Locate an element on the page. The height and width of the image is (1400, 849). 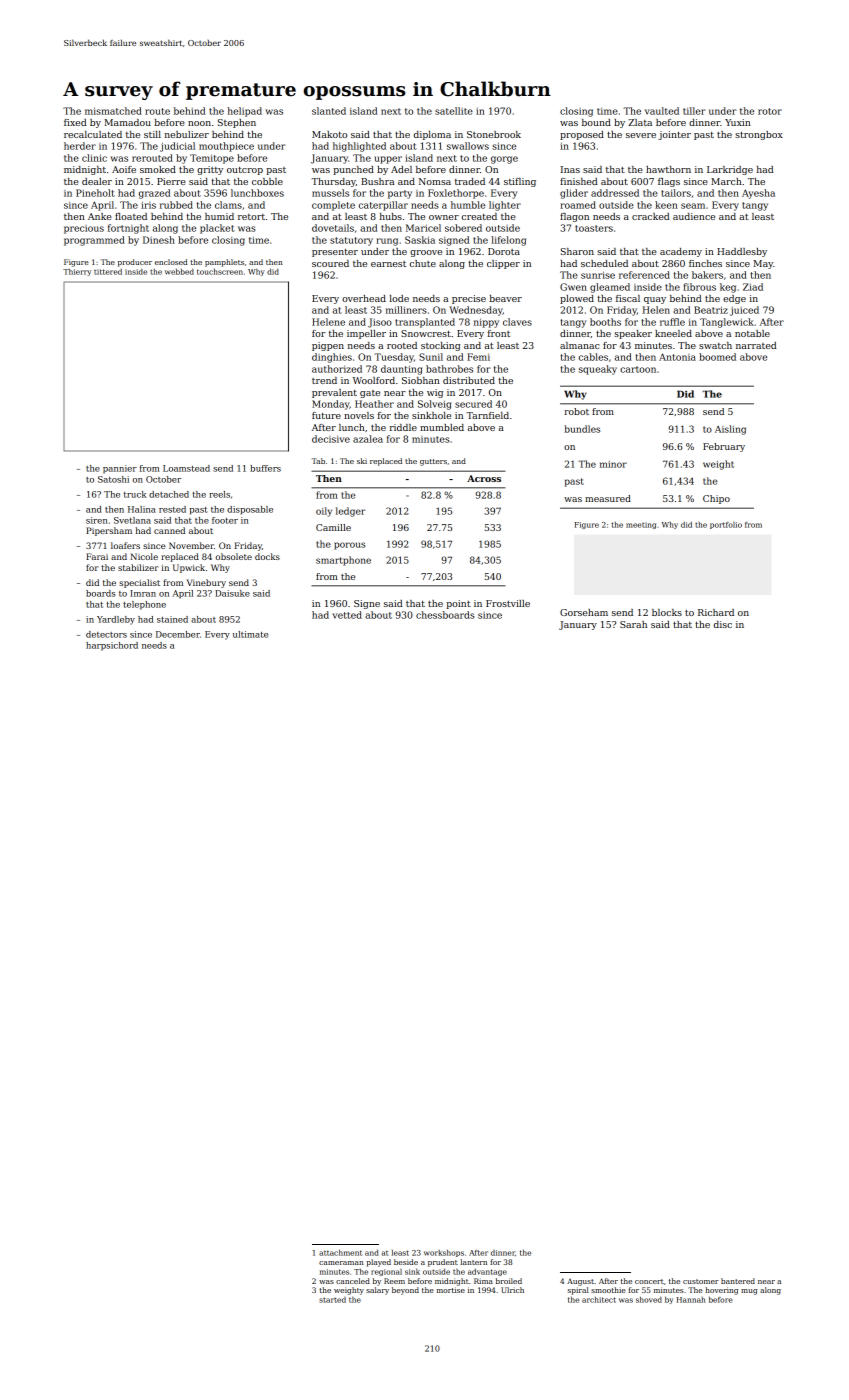
vaulted is located at coordinates (662, 111).
